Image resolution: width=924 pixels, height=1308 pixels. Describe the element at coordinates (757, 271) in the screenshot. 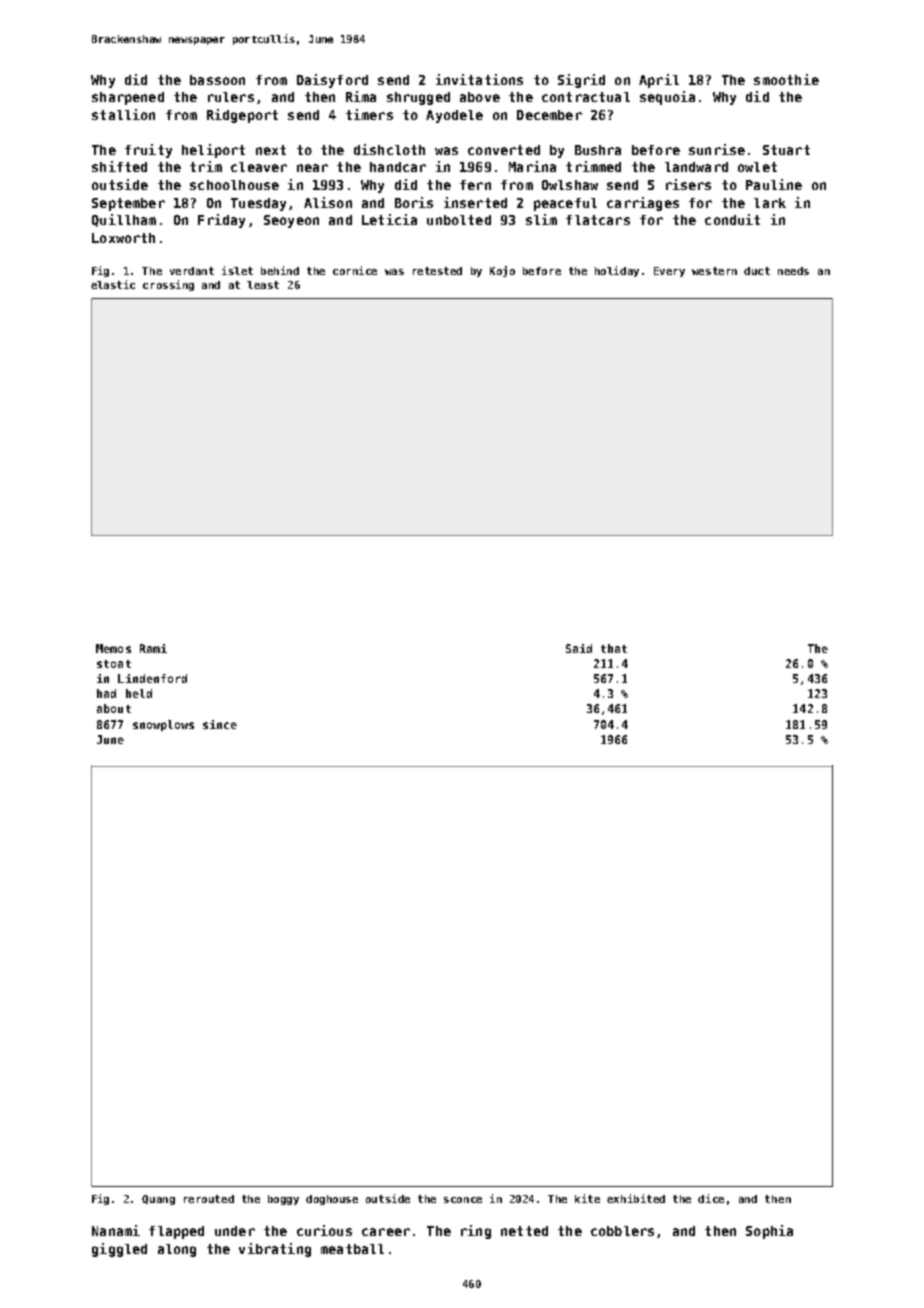

I see `duct` at that location.
